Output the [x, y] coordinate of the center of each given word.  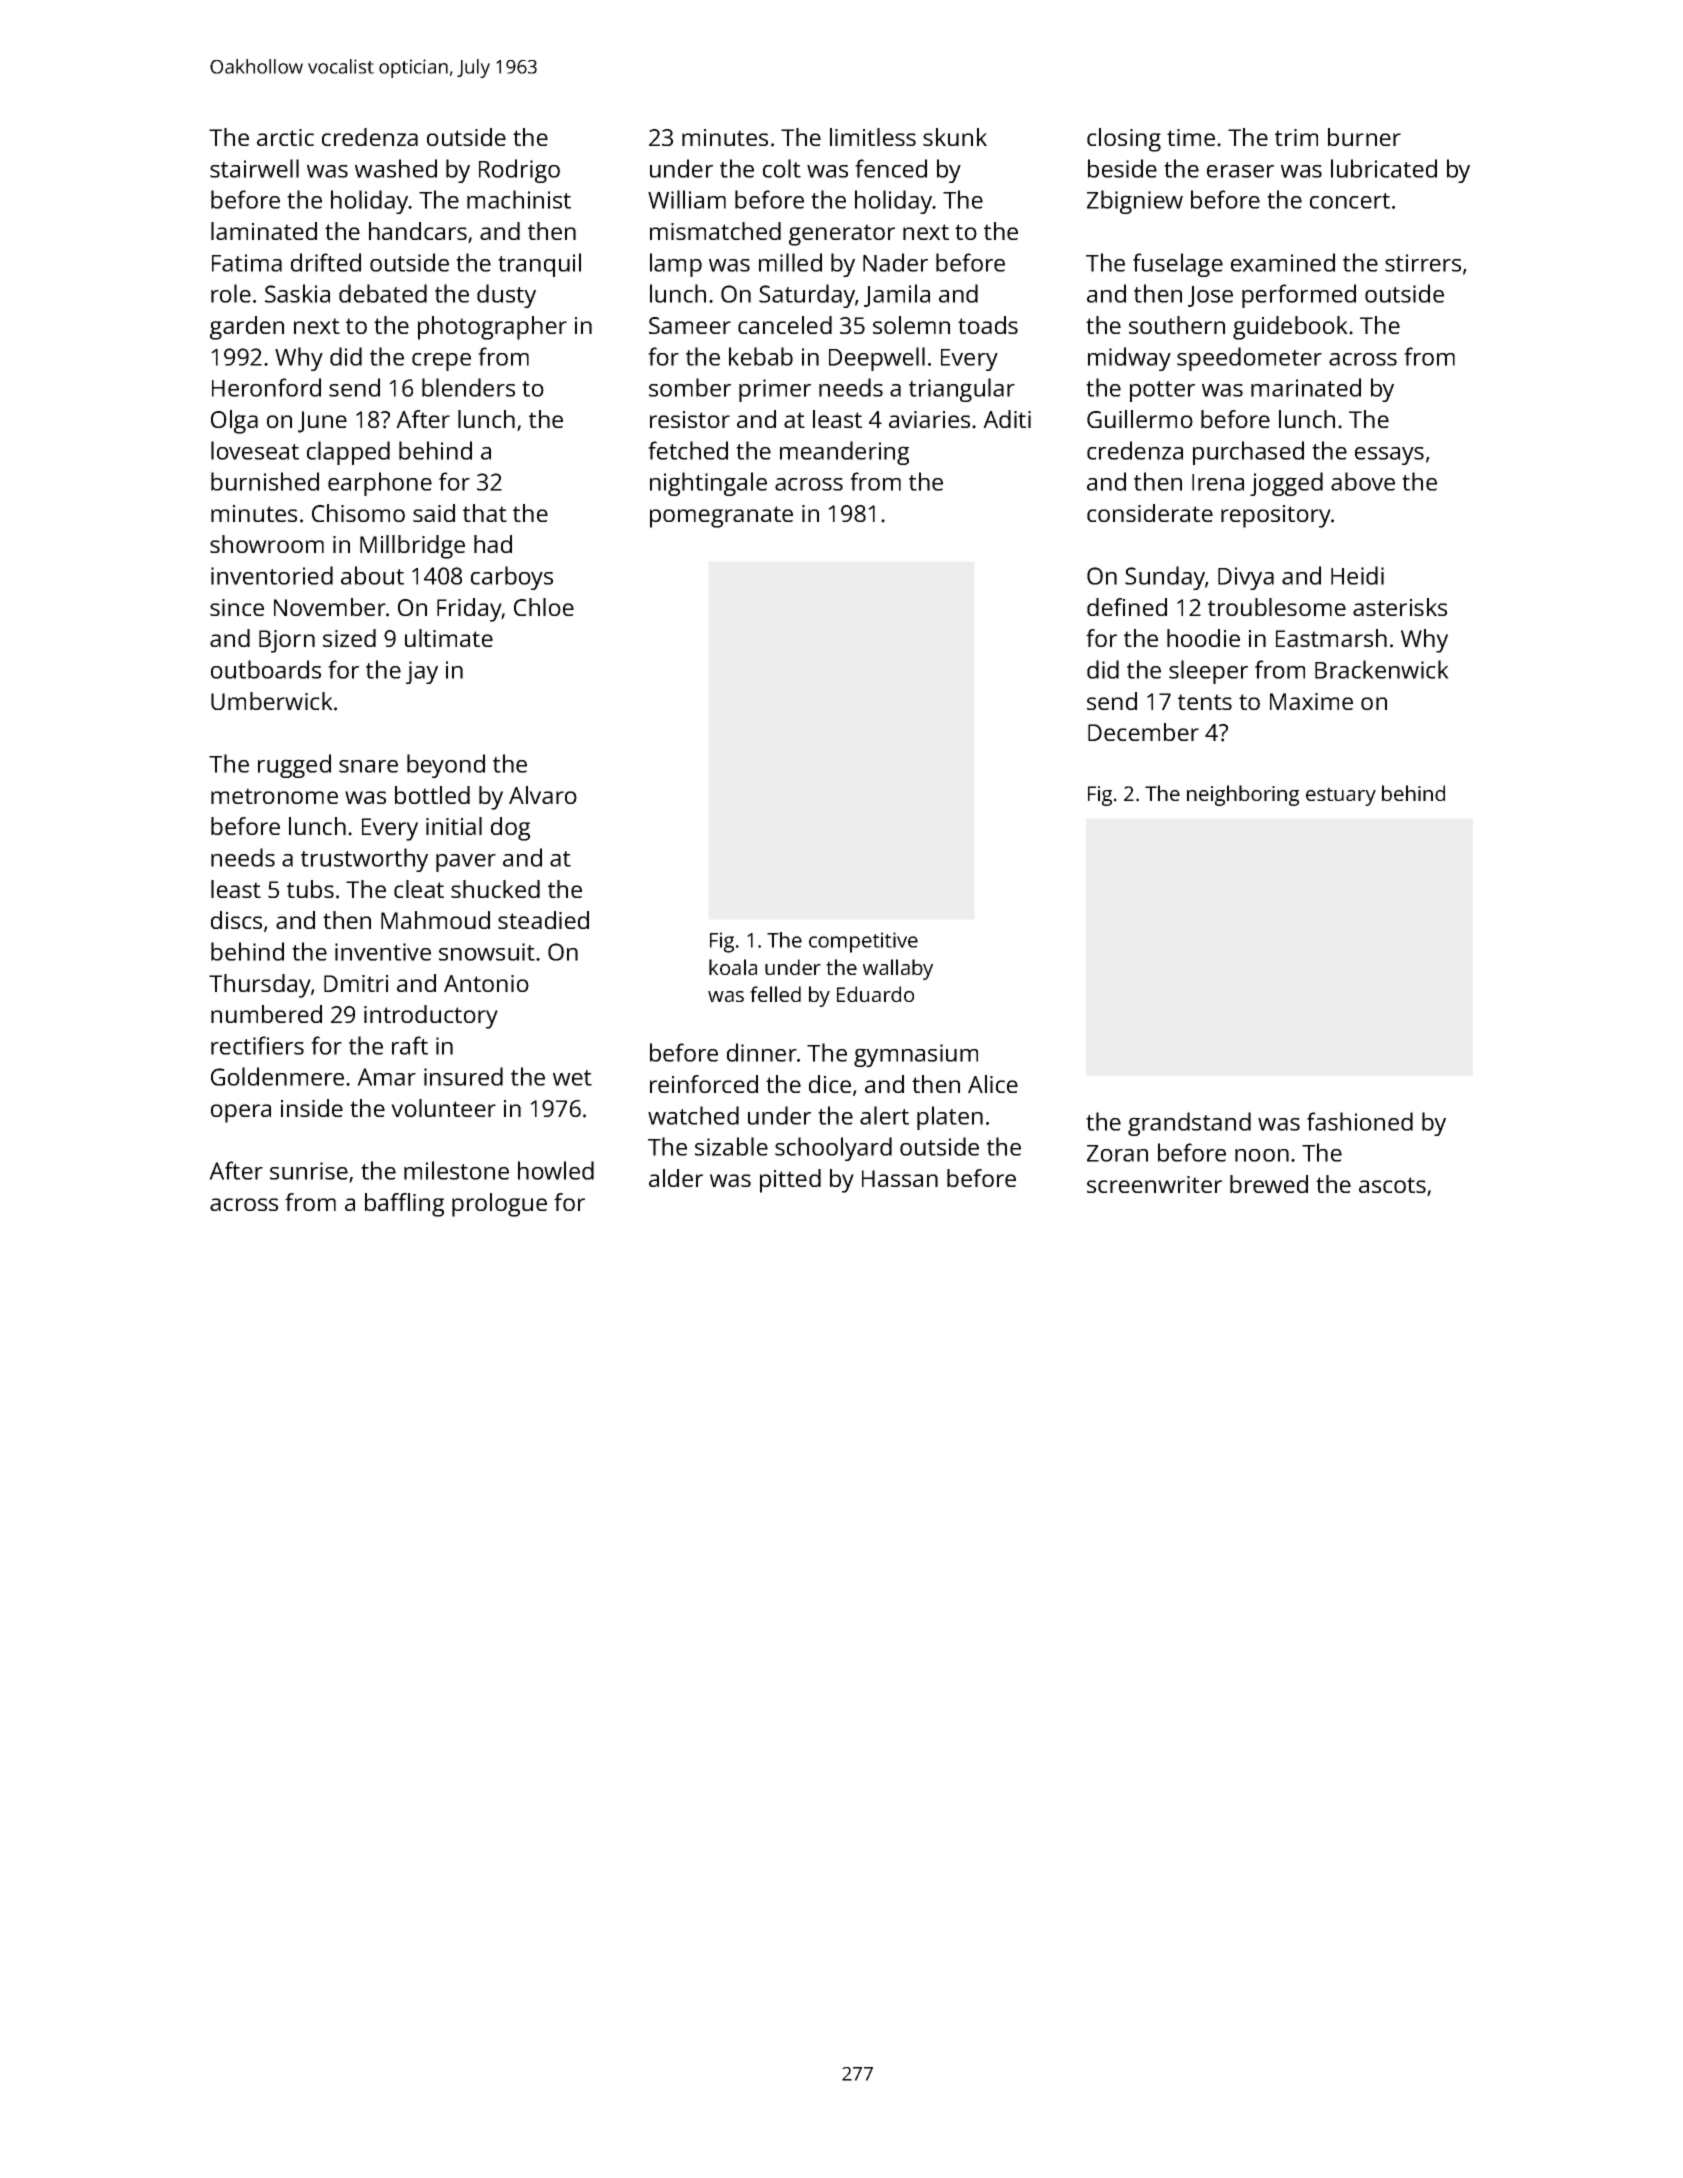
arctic [285, 137]
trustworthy [364, 860]
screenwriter [1154, 1184]
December [1143, 732]
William [687, 199]
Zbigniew [1135, 202]
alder [676, 1178]
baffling [404, 1205]
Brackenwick [1382, 669]
